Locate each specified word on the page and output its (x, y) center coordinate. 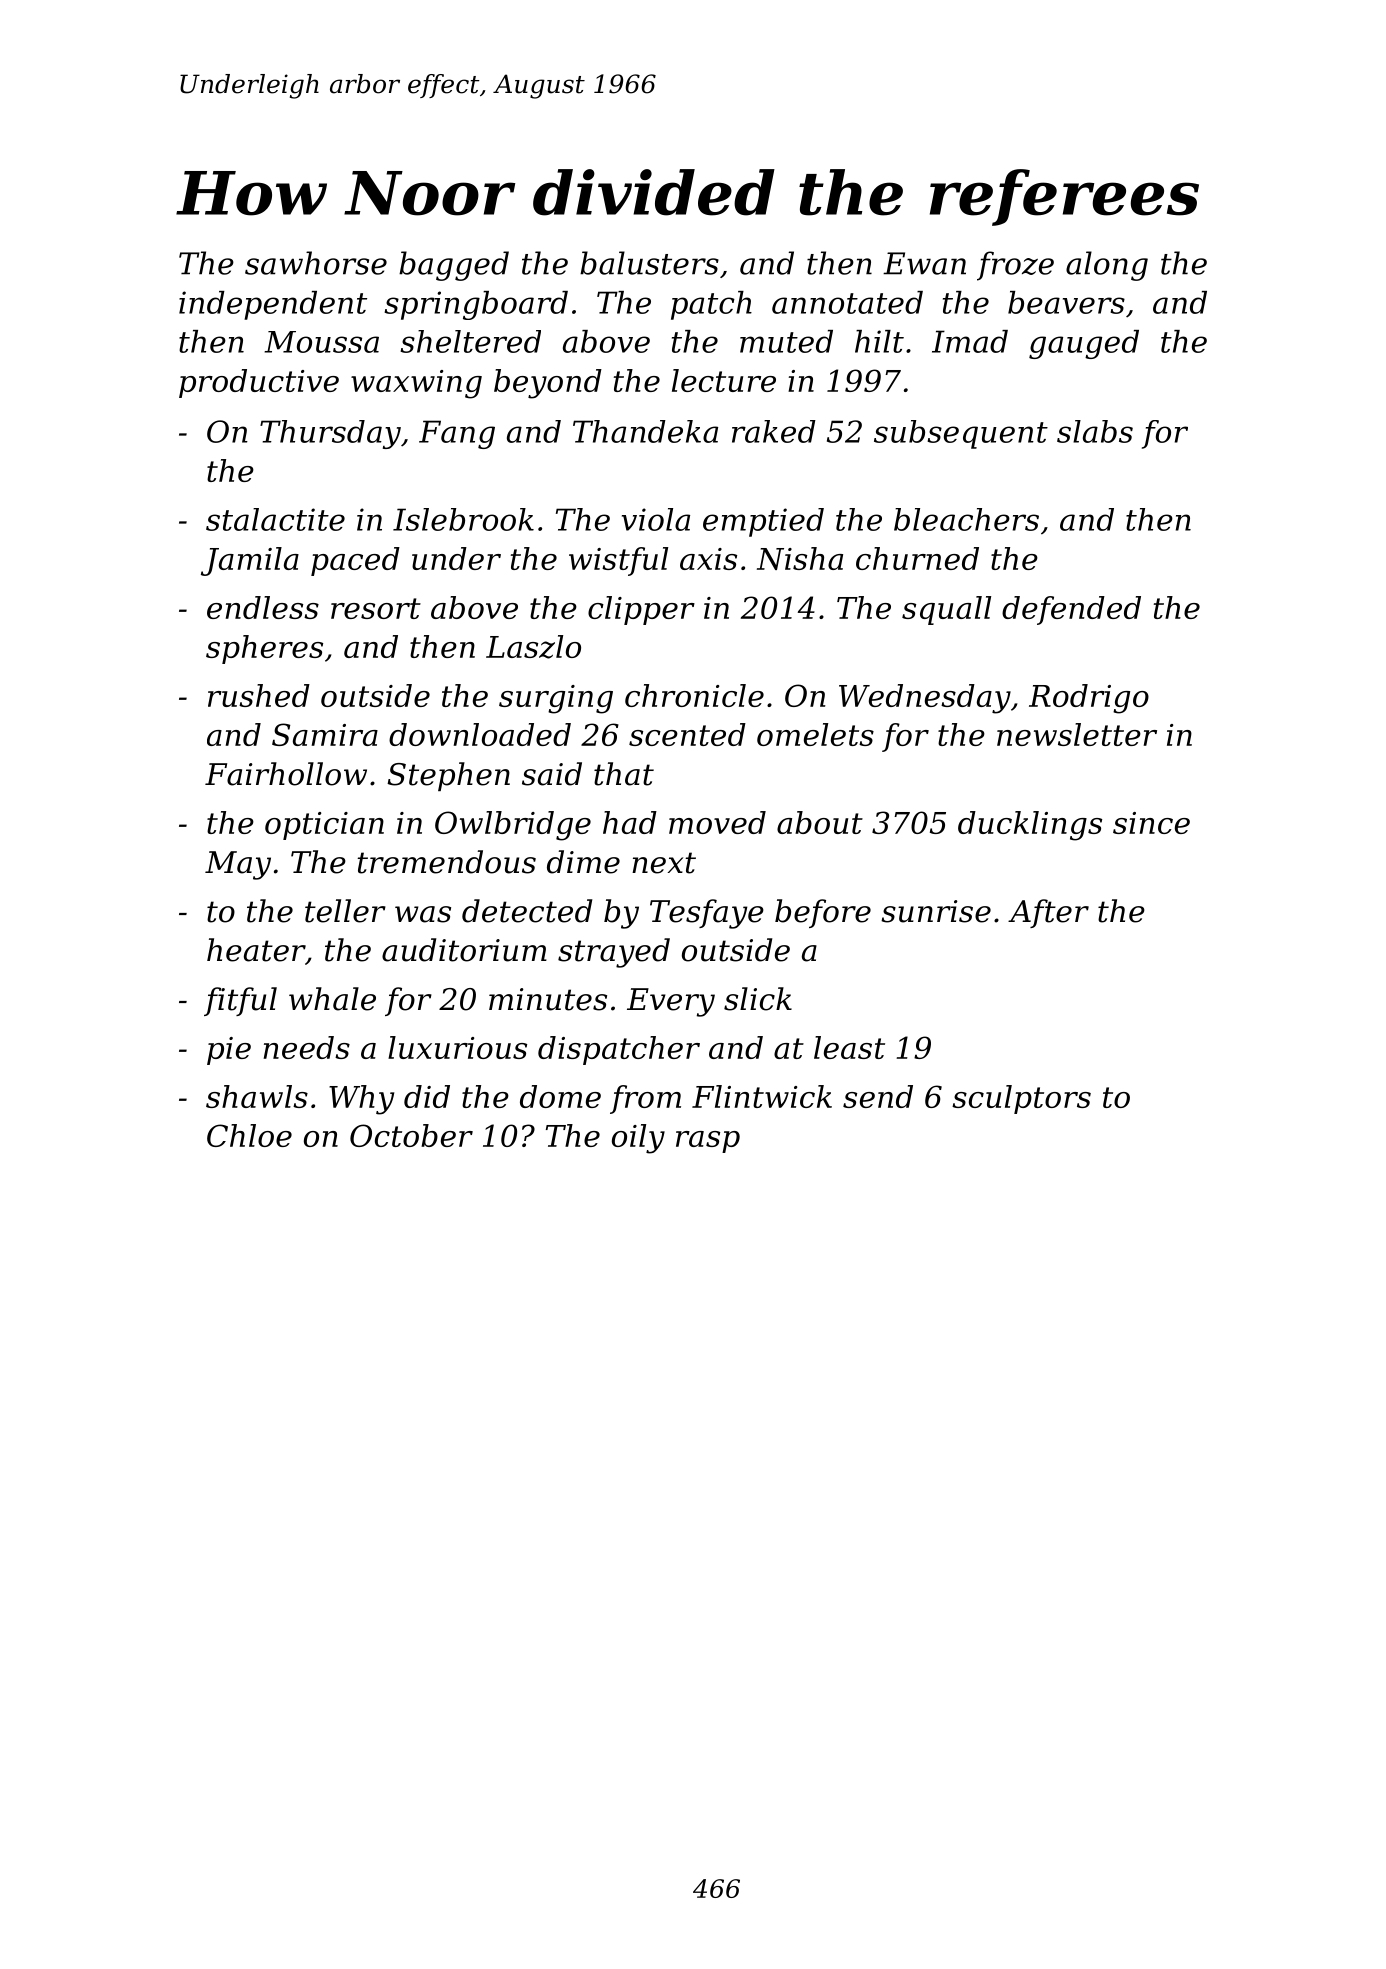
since (1151, 823)
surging (556, 699)
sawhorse (316, 263)
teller (345, 911)
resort (376, 608)
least (849, 1047)
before (823, 913)
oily (638, 1139)
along (1107, 266)
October (411, 1135)
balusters (649, 263)
